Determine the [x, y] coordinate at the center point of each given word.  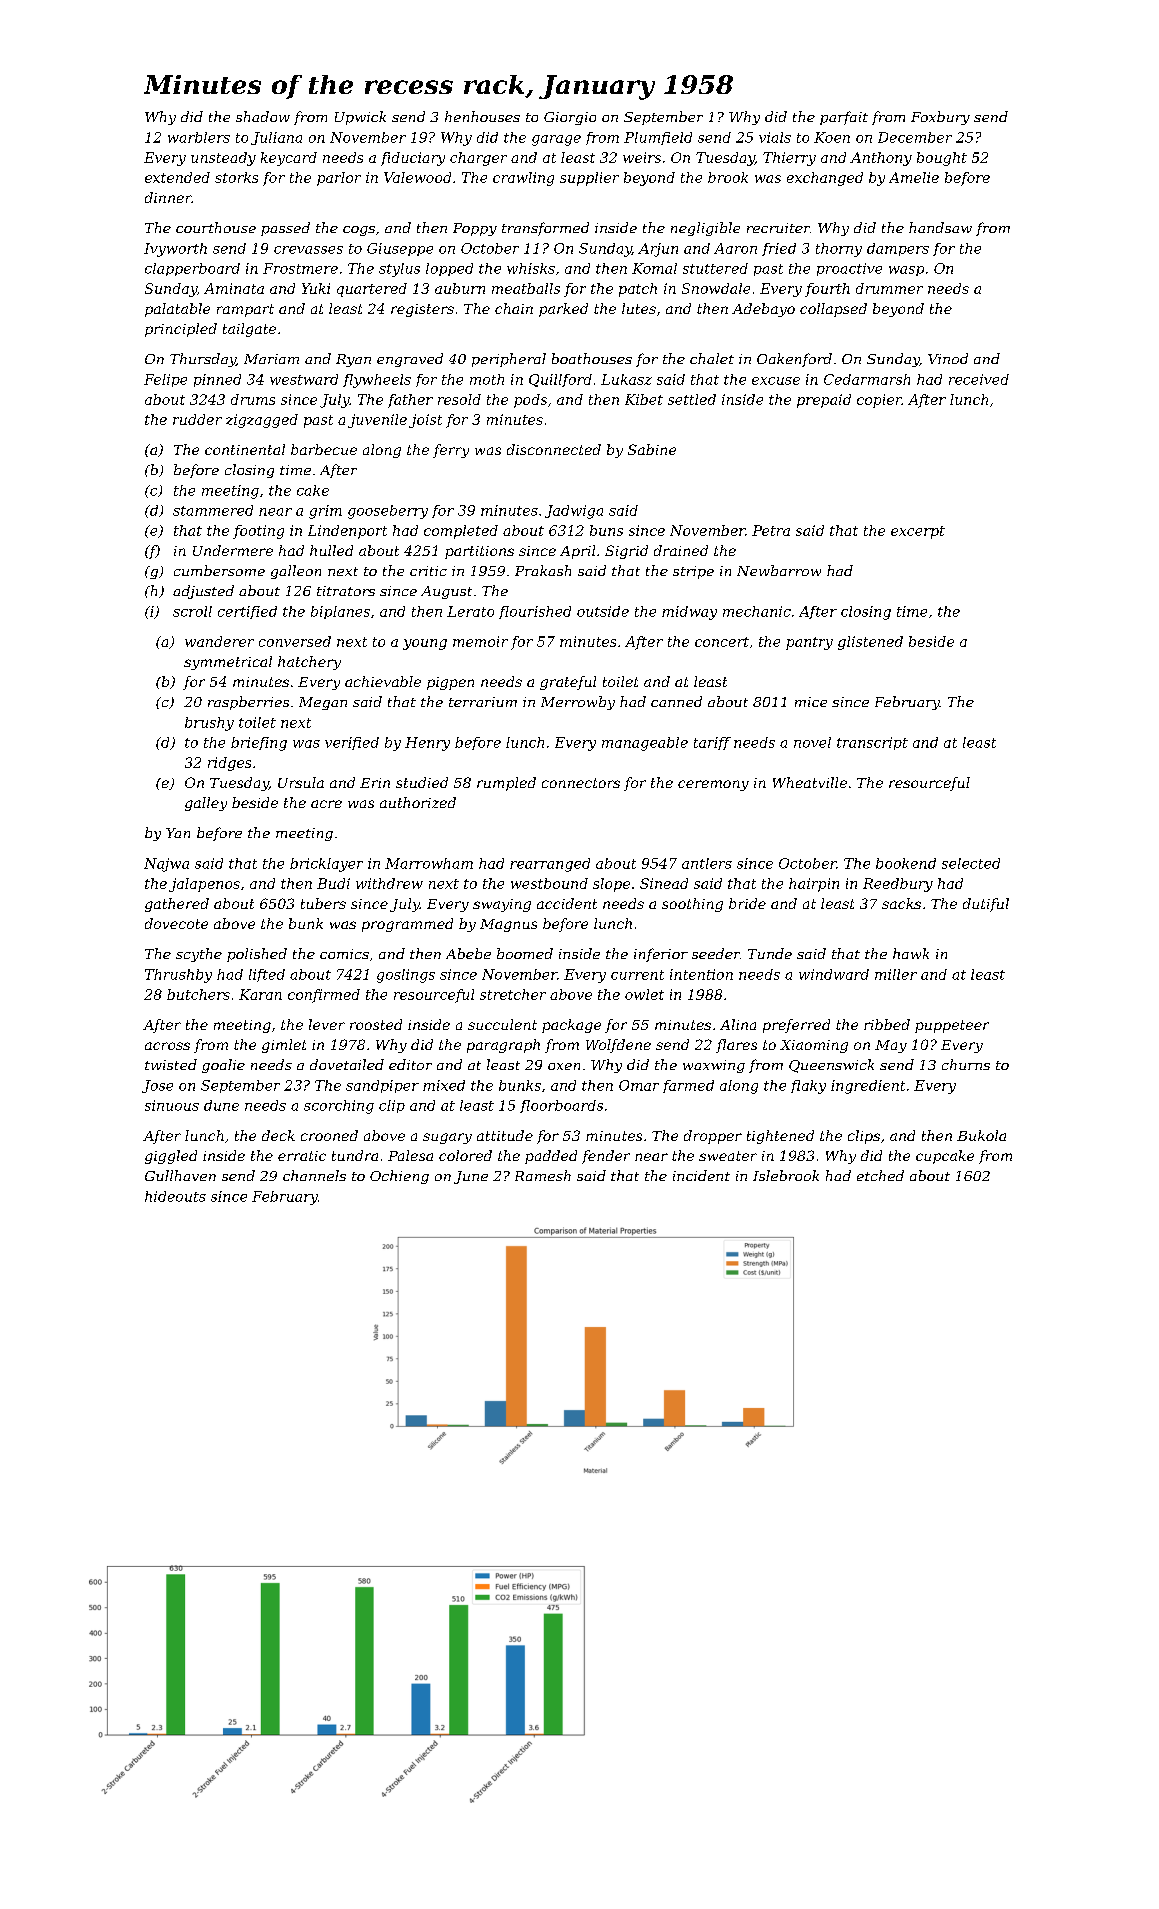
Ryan [353, 360]
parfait [844, 118]
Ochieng [399, 1177]
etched [880, 1175]
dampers [898, 249]
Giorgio [570, 118]
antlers [707, 863]
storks [236, 177]
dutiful [986, 905]
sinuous [172, 1105]
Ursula [301, 782]
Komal [654, 268]
